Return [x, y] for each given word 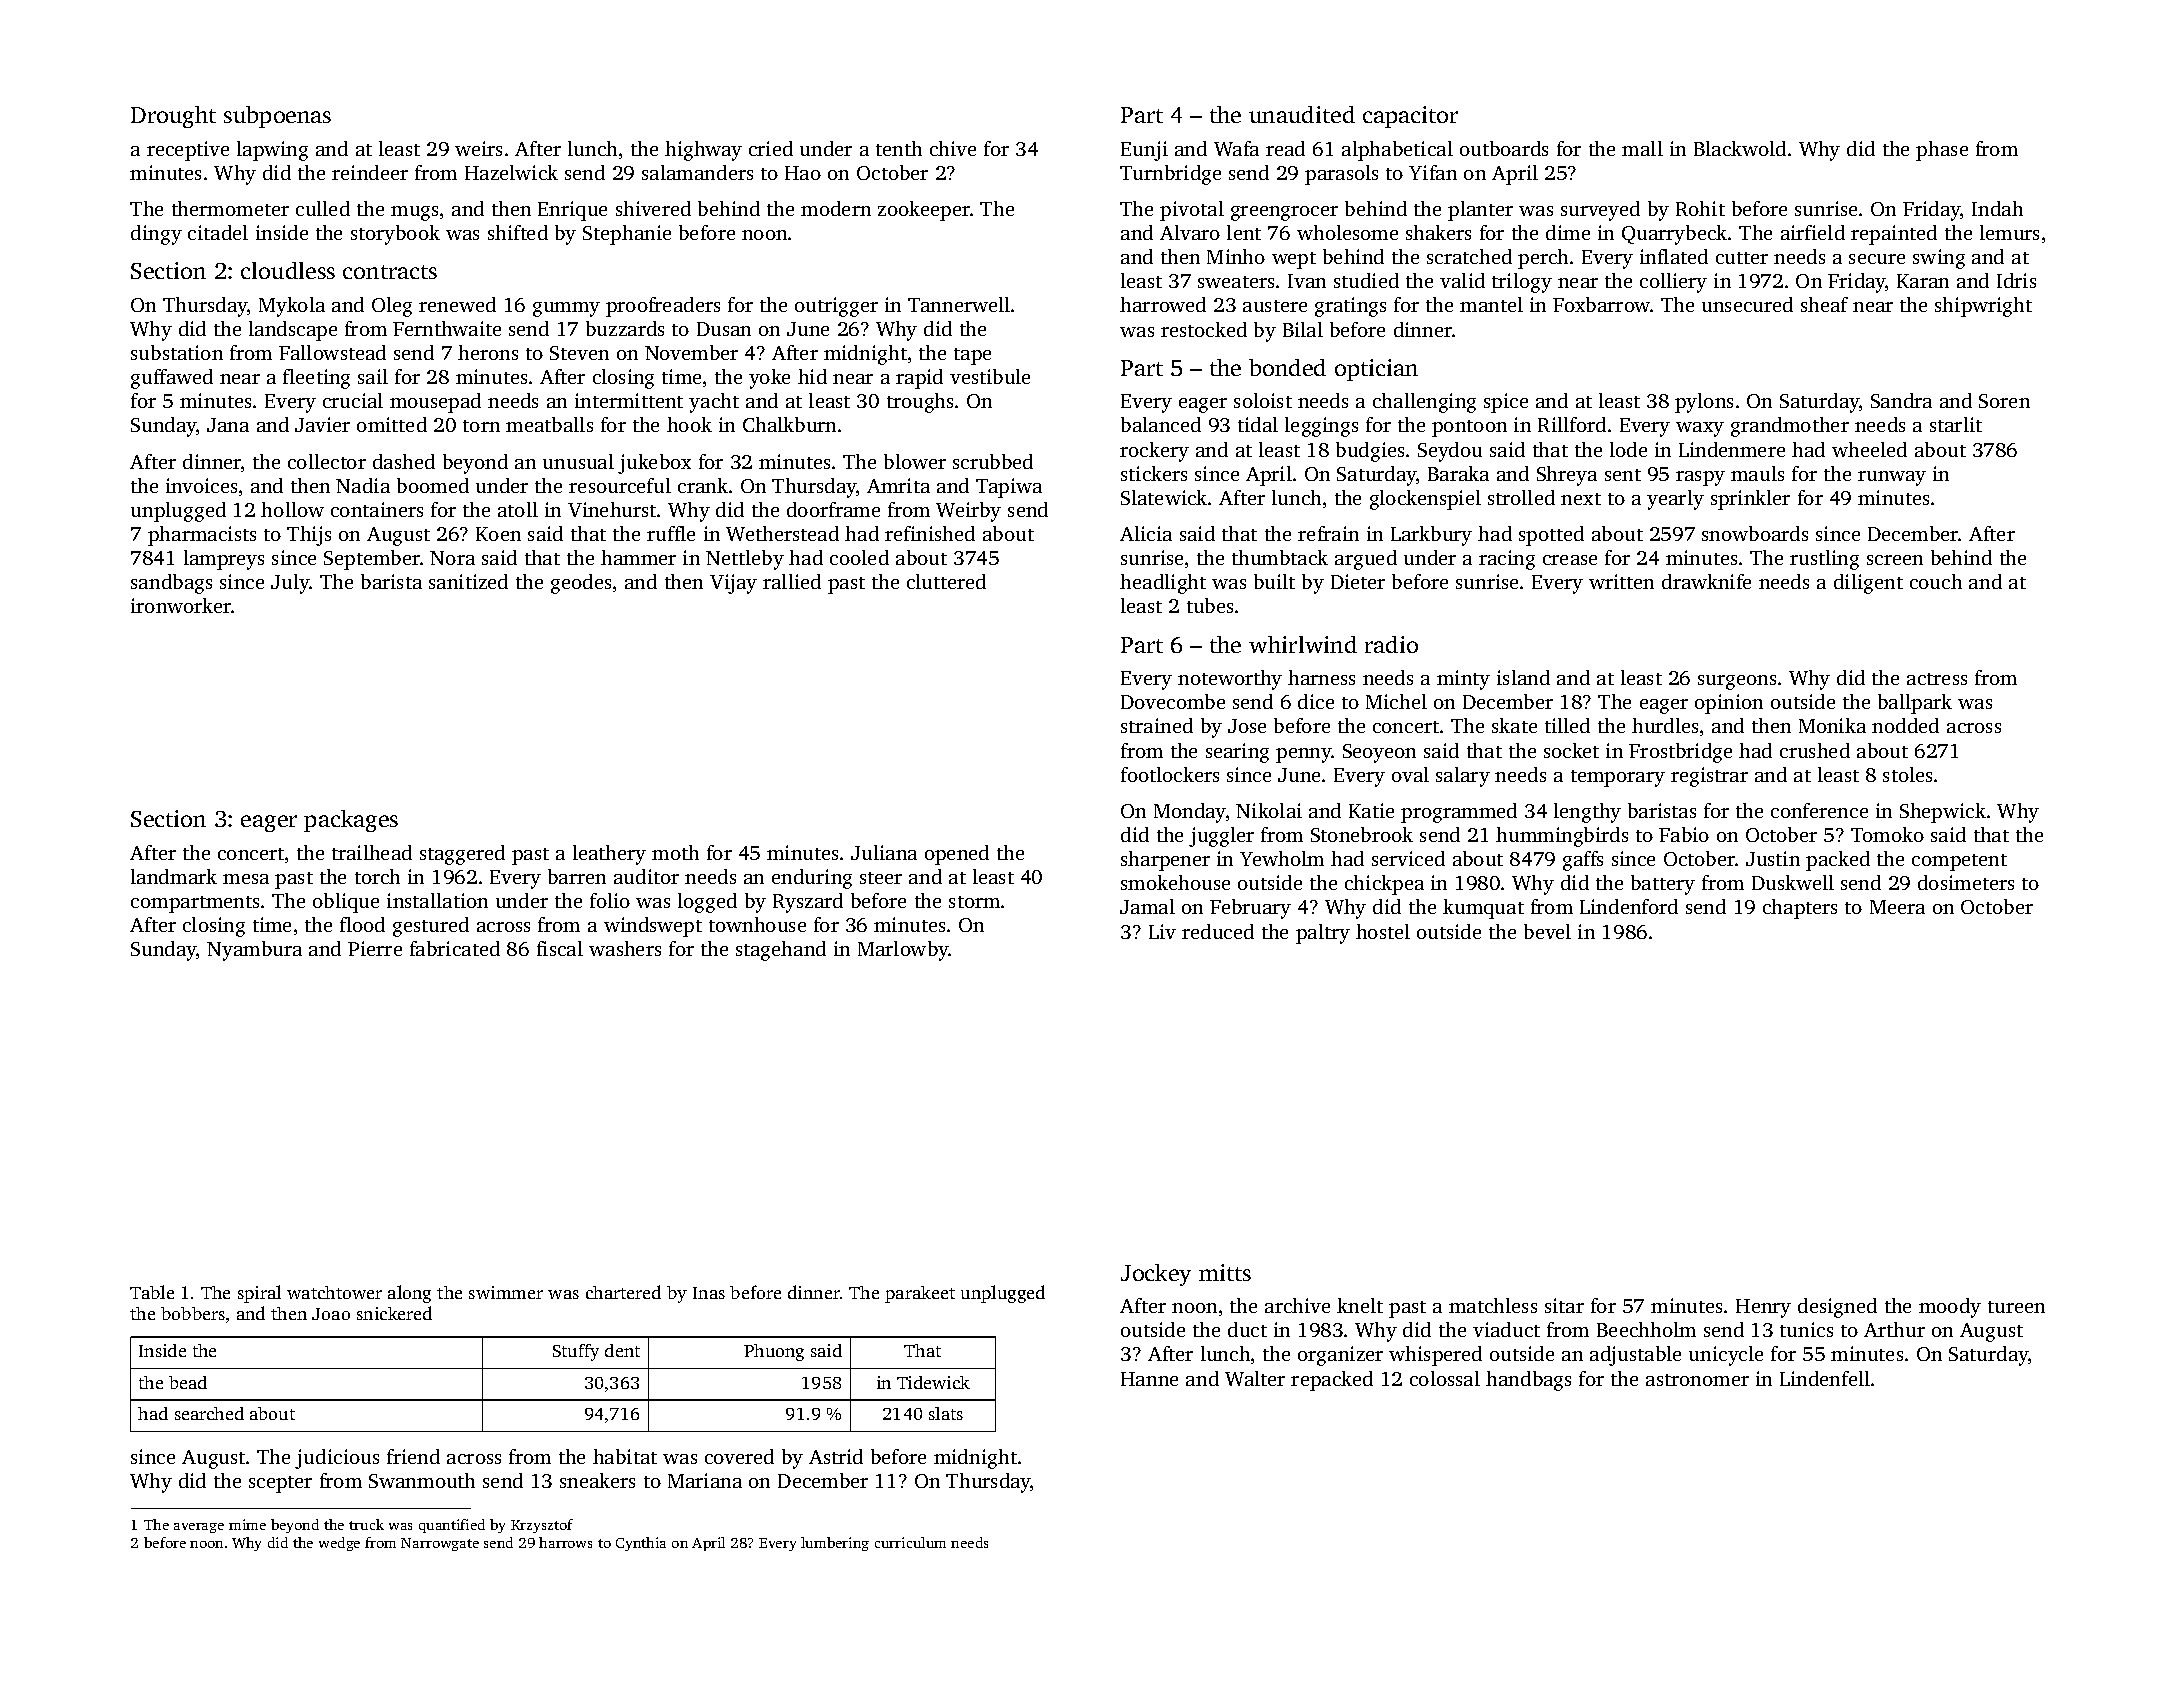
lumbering [835, 1544]
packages [351, 821]
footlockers [1170, 774]
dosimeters [1966, 882]
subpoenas [277, 117]
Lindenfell [1825, 1378]
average [199, 1528]
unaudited [1302, 114]
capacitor [1410, 117]
